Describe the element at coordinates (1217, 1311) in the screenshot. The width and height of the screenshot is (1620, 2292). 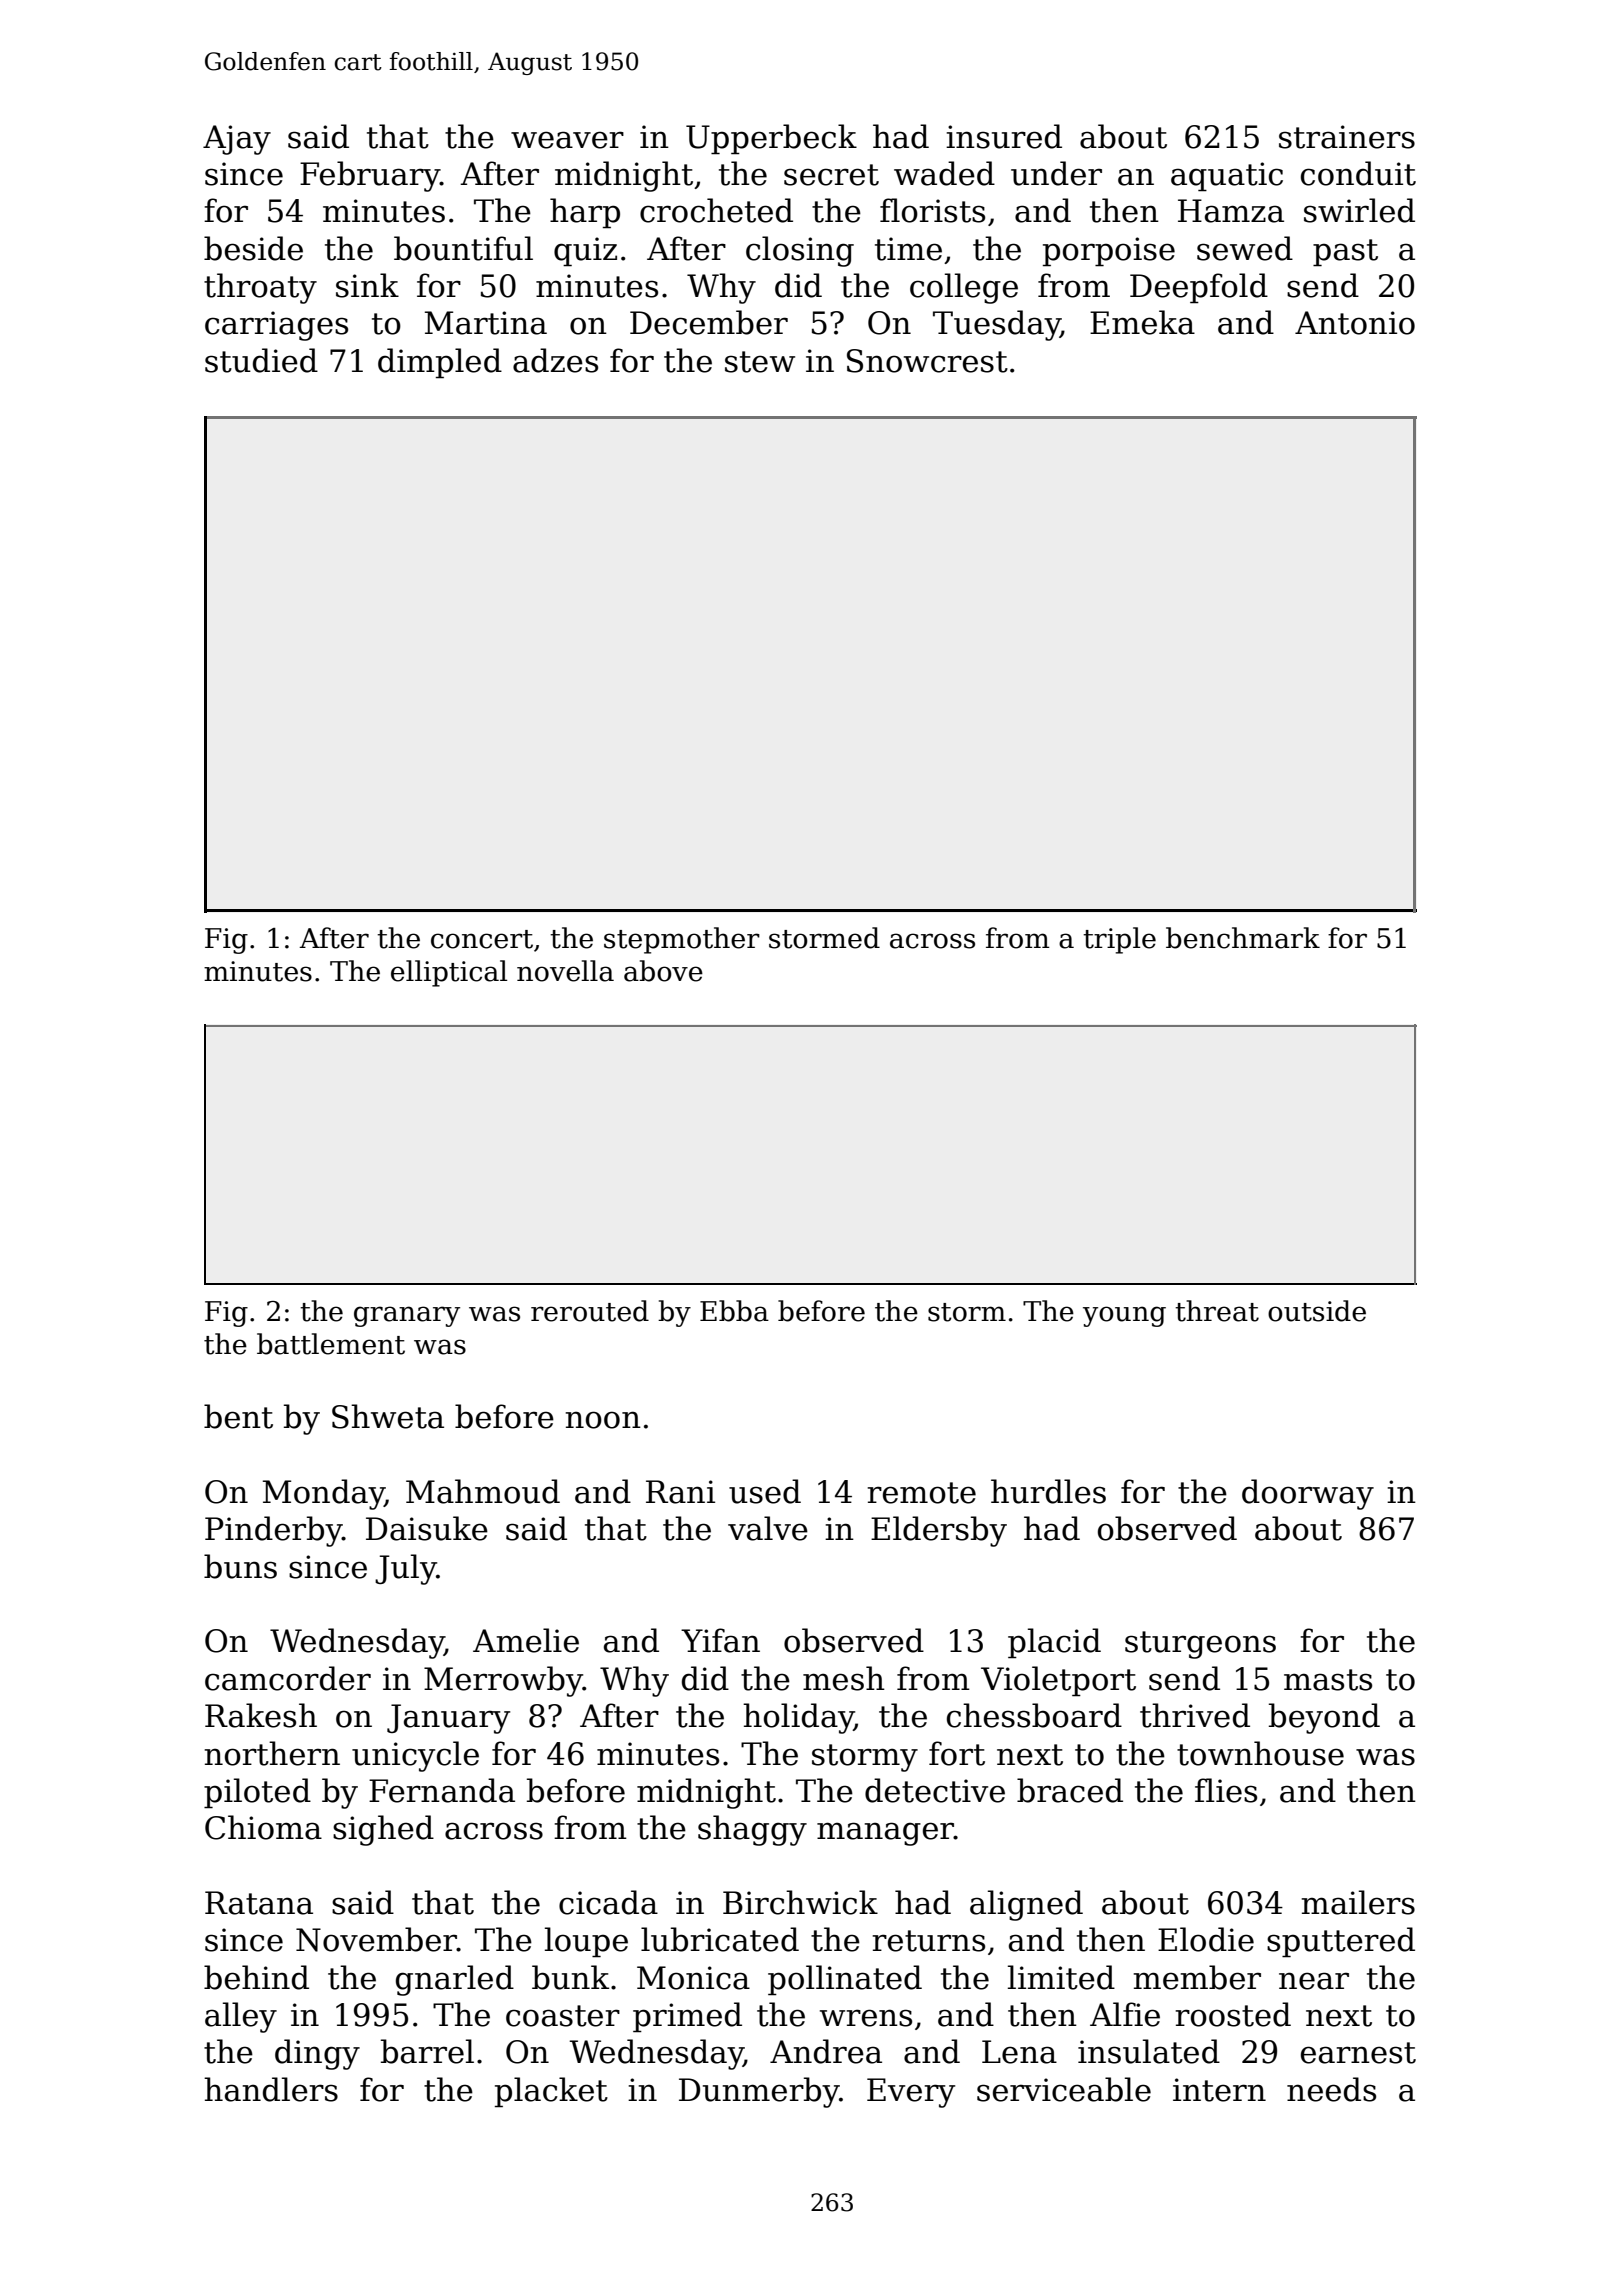
I see `threat` at that location.
